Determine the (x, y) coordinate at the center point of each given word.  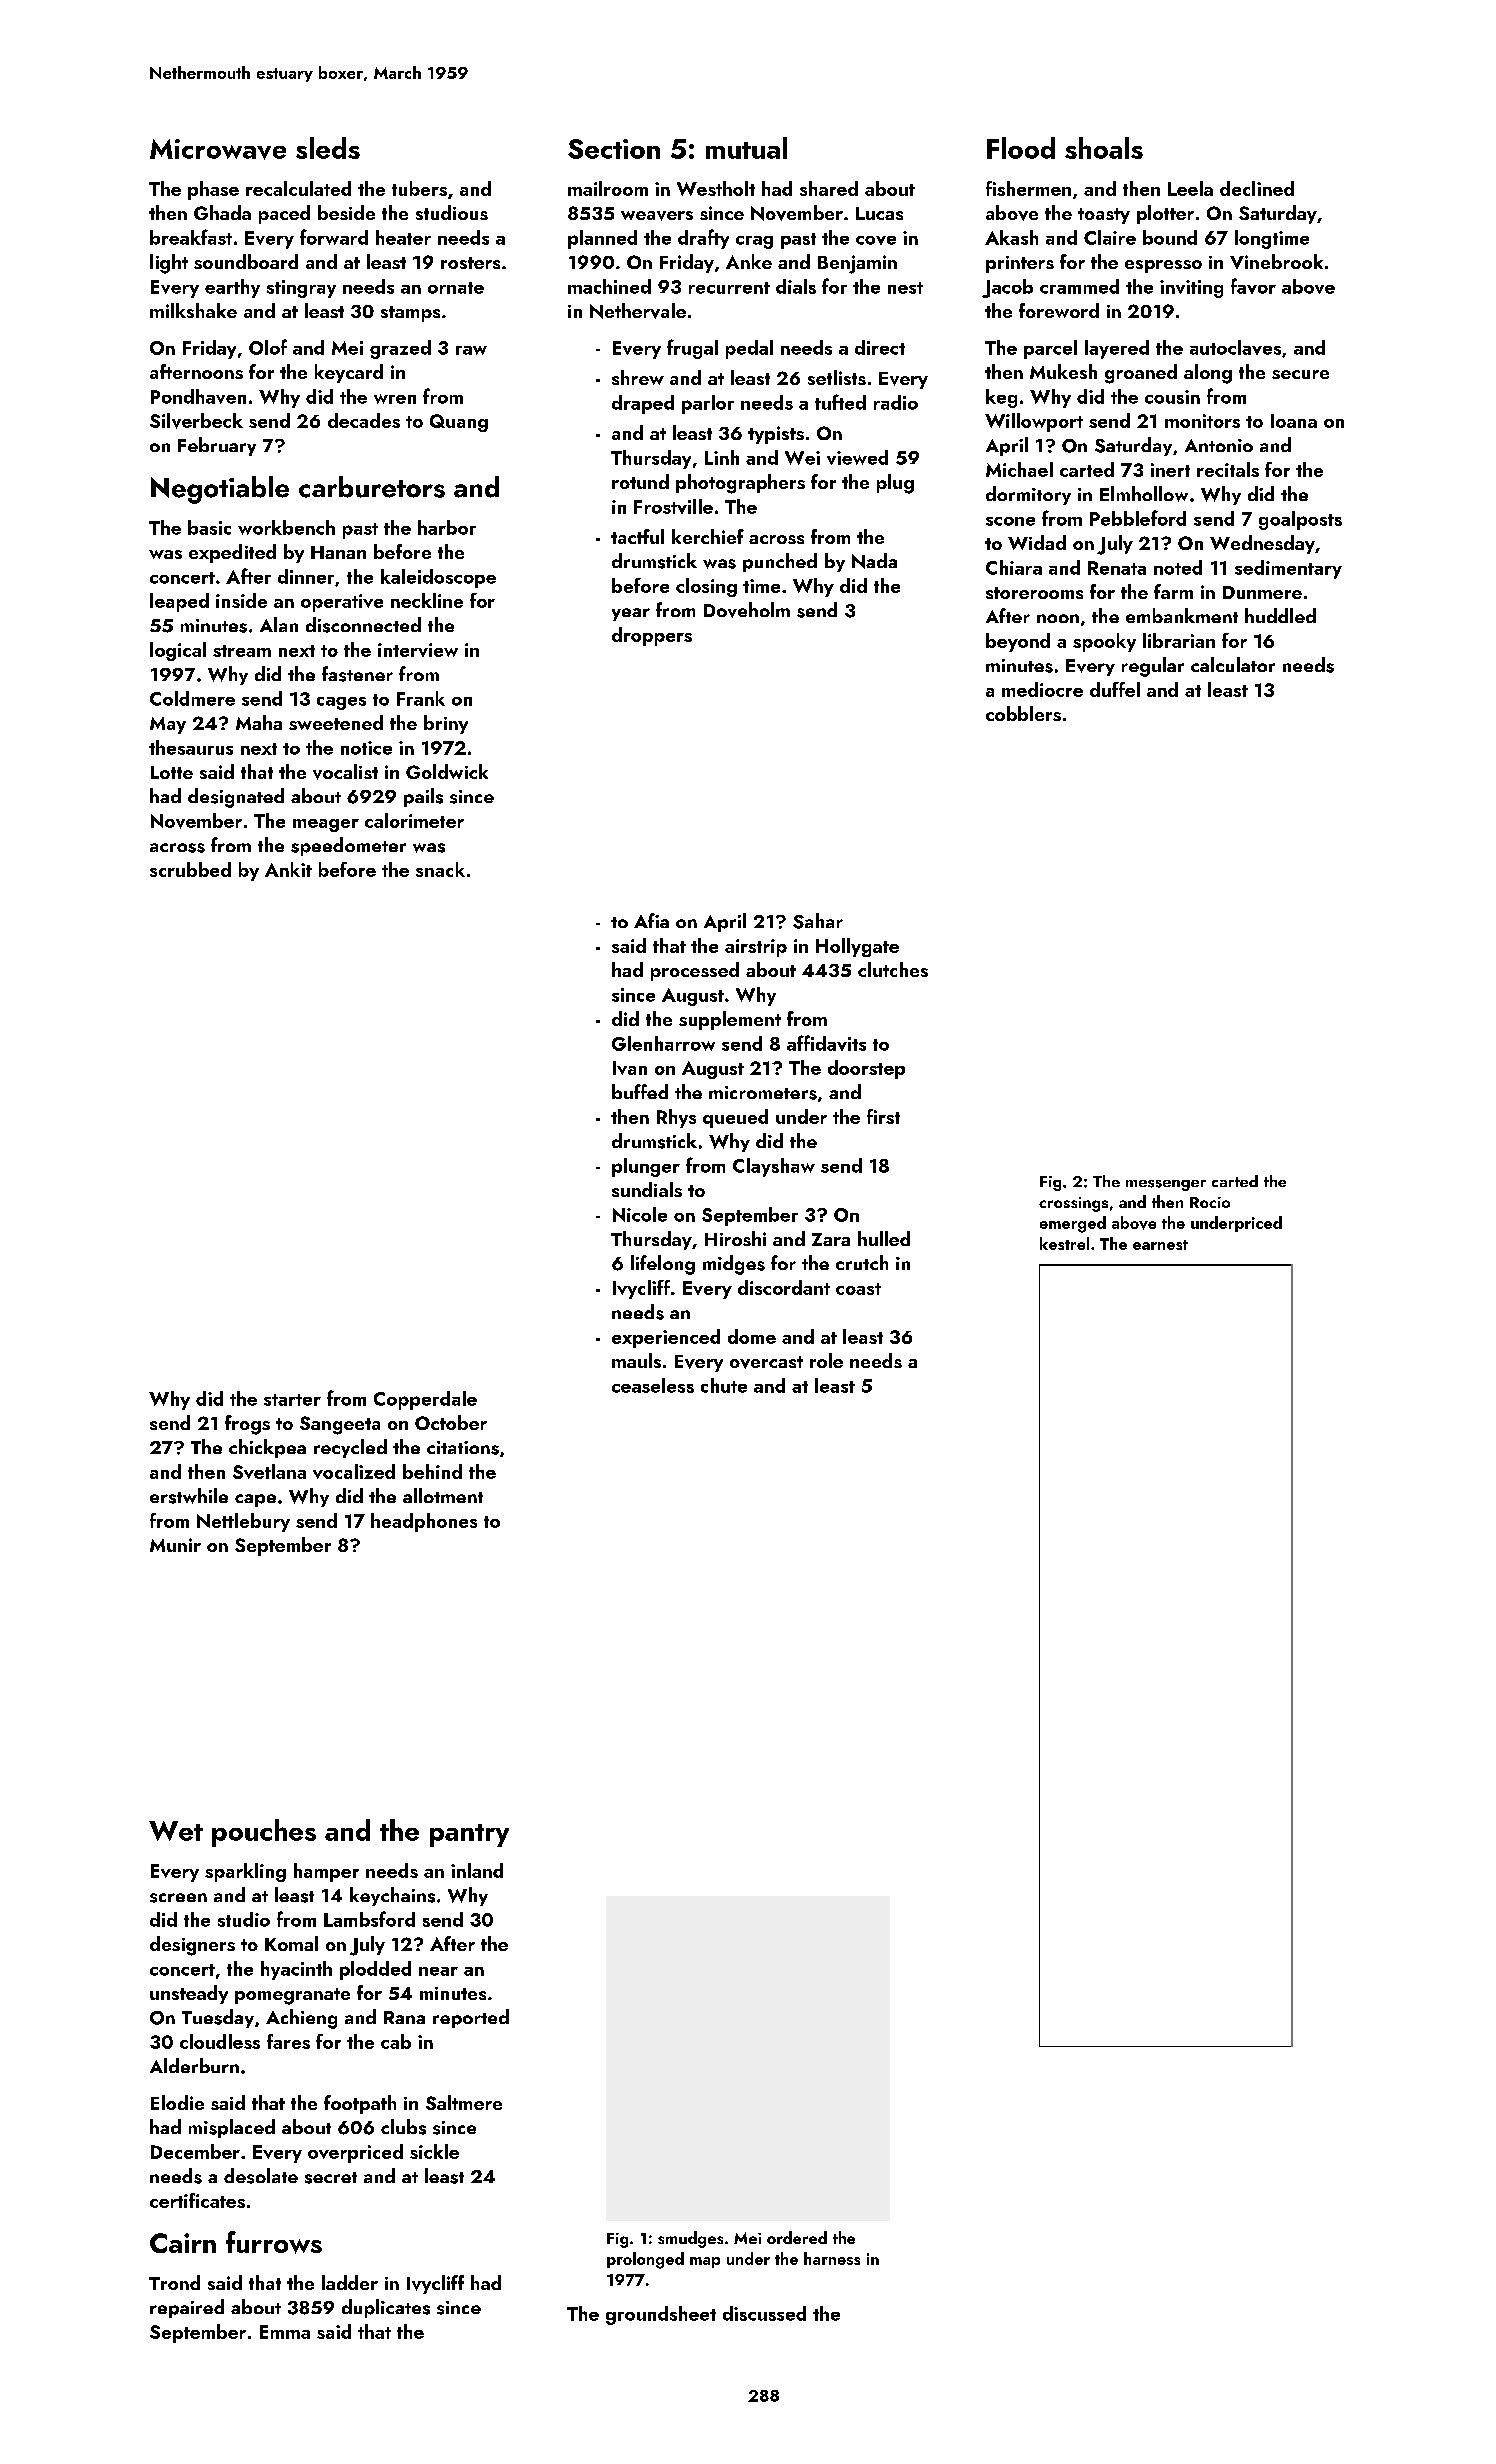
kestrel (1064, 1243)
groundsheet (661, 2315)
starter (292, 1400)
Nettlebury (243, 1522)
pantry (469, 1835)
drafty (703, 239)
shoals (1104, 148)
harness (832, 2258)
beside (346, 212)
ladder (350, 2282)
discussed (764, 2313)
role (826, 1360)
